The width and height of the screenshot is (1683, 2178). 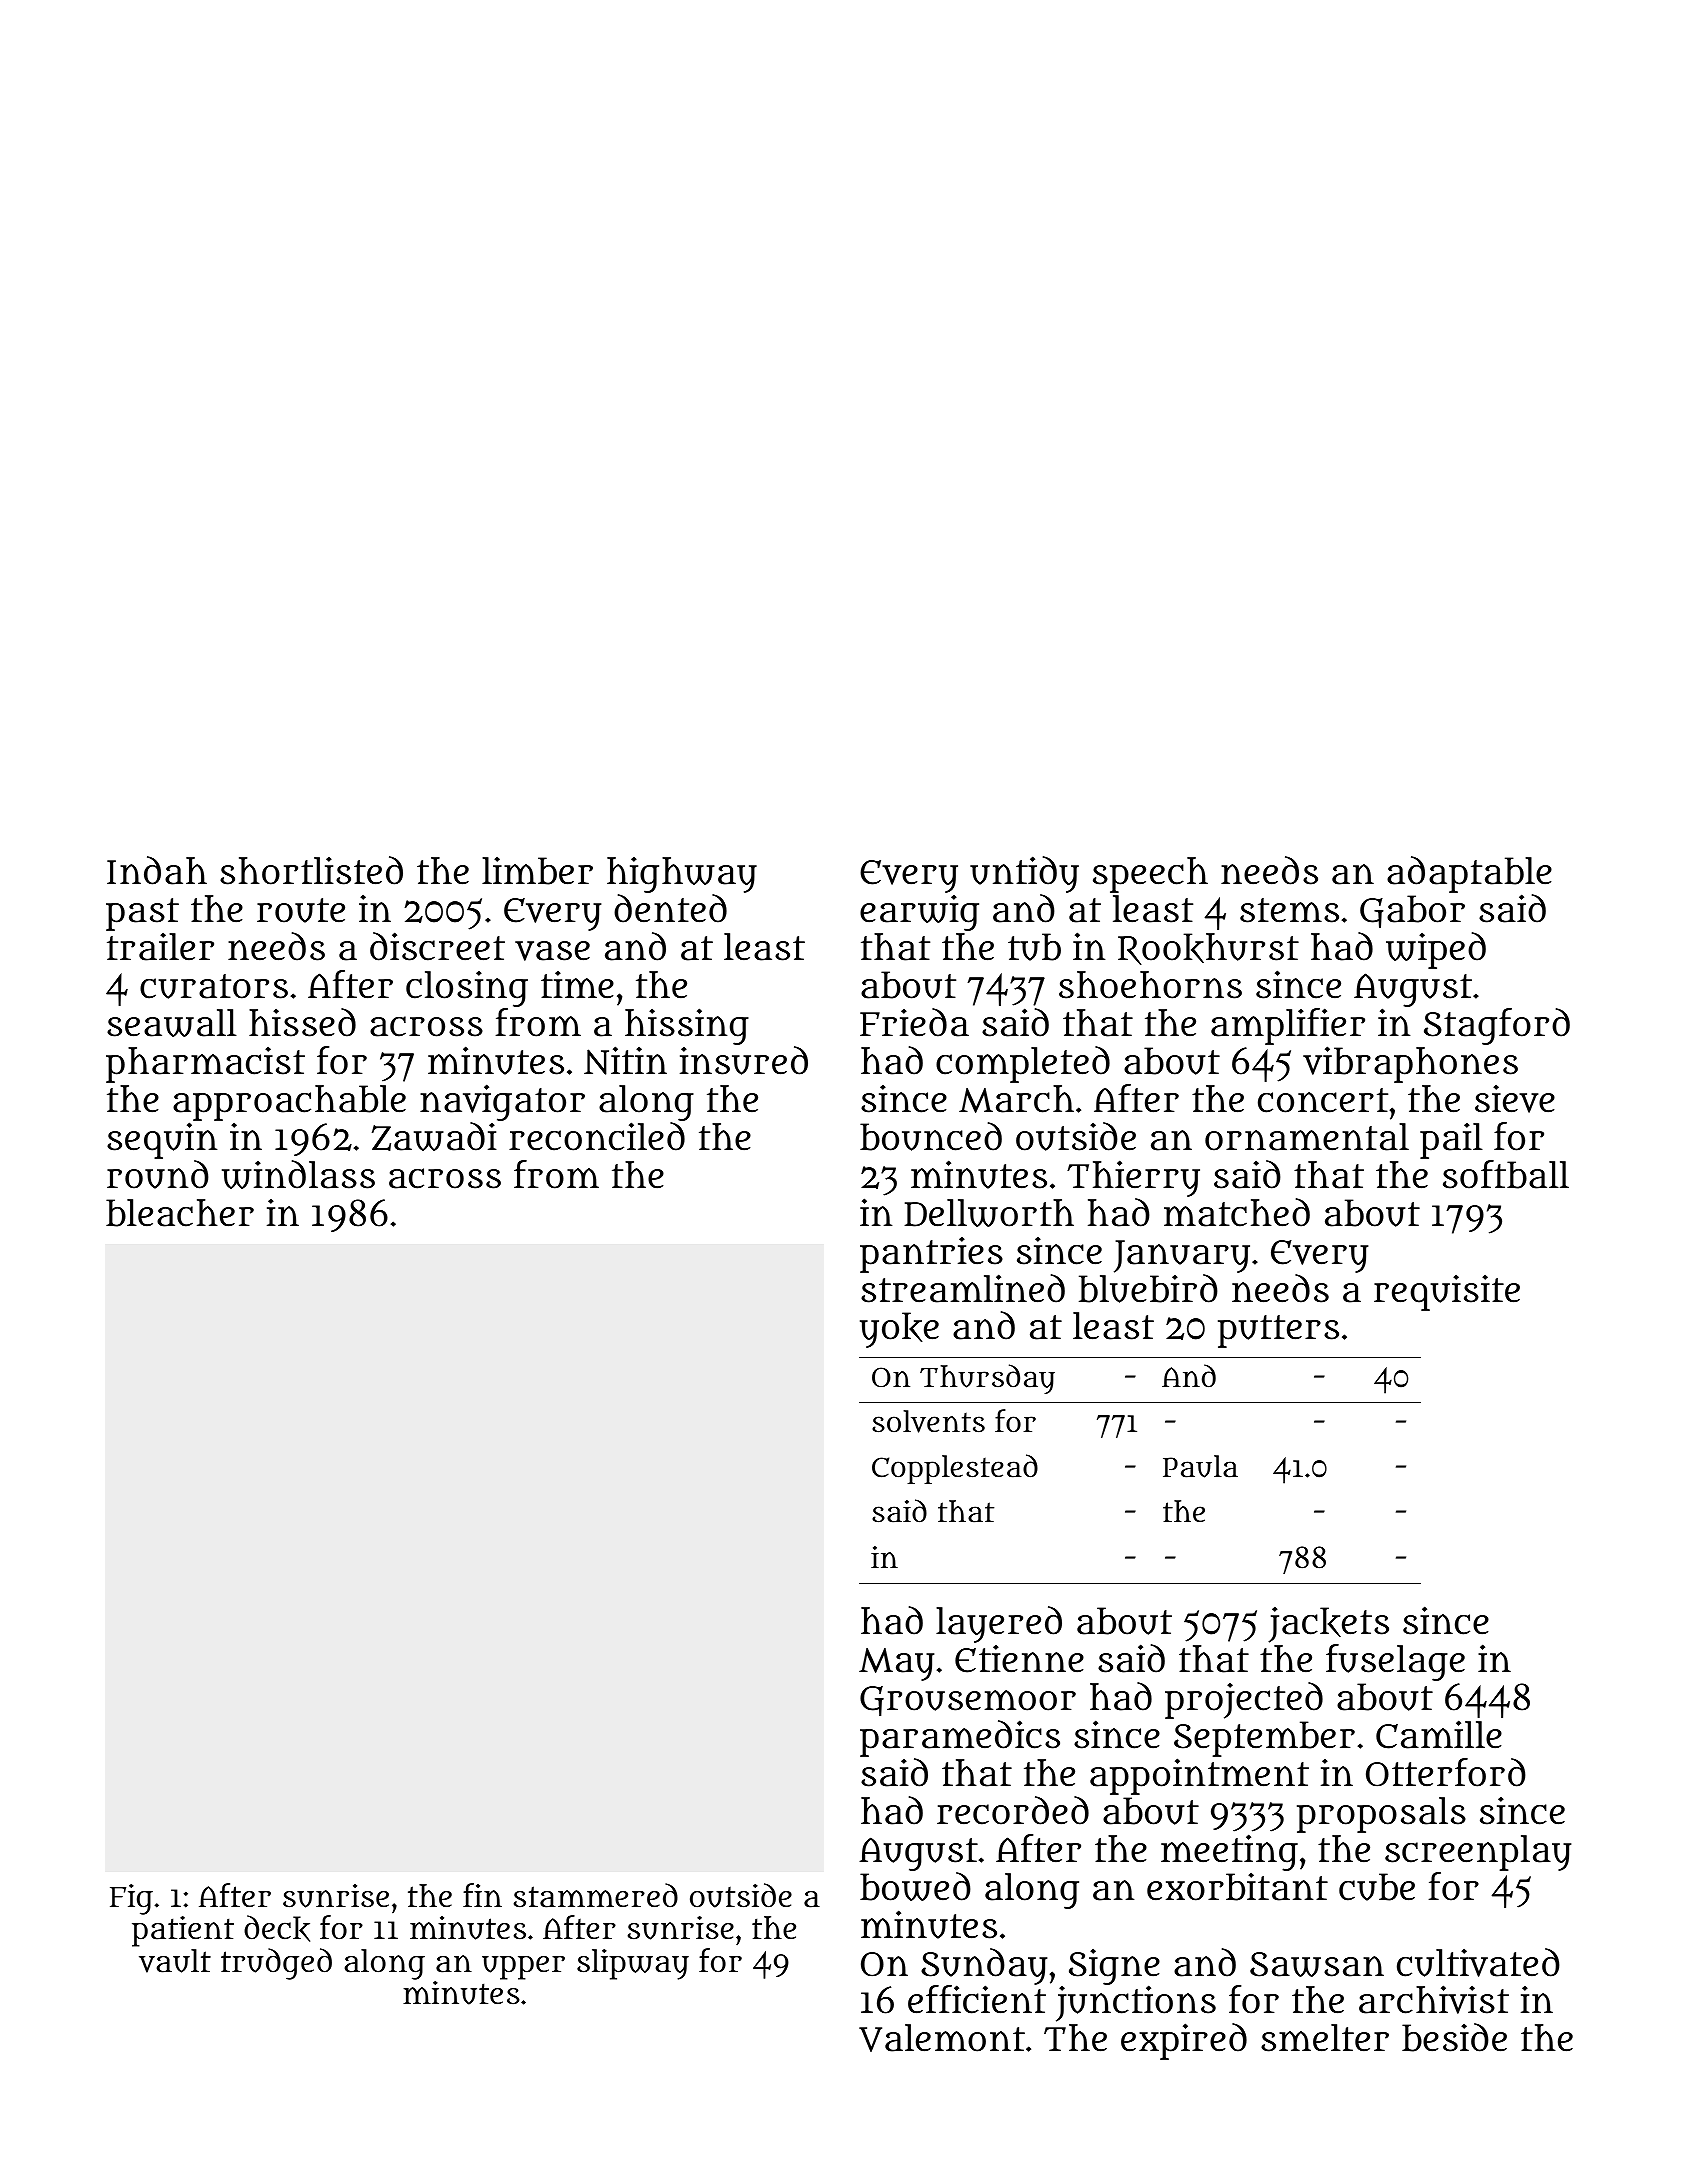 What do you see at coordinates (960, 1738) in the screenshot?
I see `paramedics` at bounding box center [960, 1738].
